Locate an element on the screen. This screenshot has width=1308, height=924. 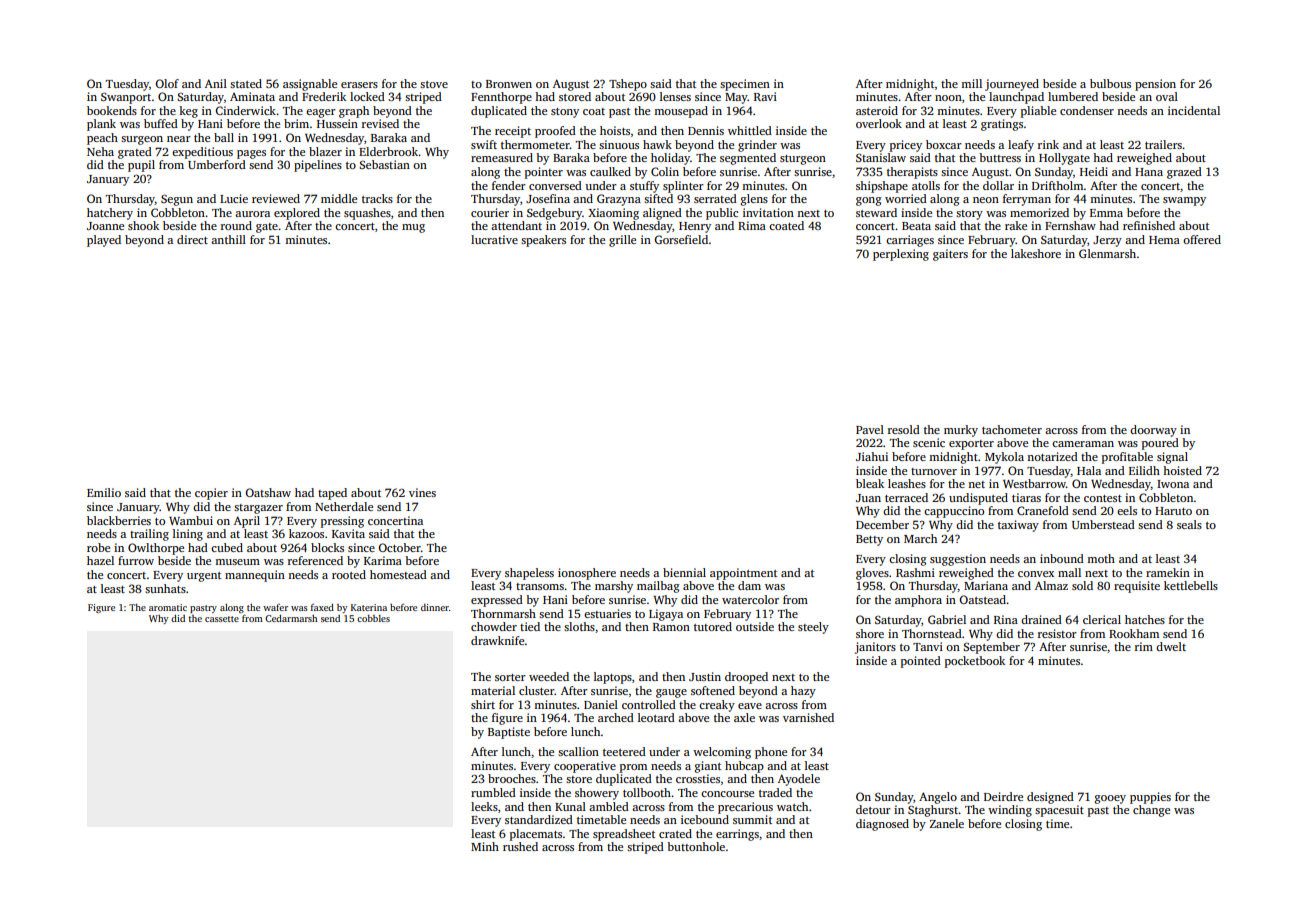
leeks is located at coordinates (484, 806).
